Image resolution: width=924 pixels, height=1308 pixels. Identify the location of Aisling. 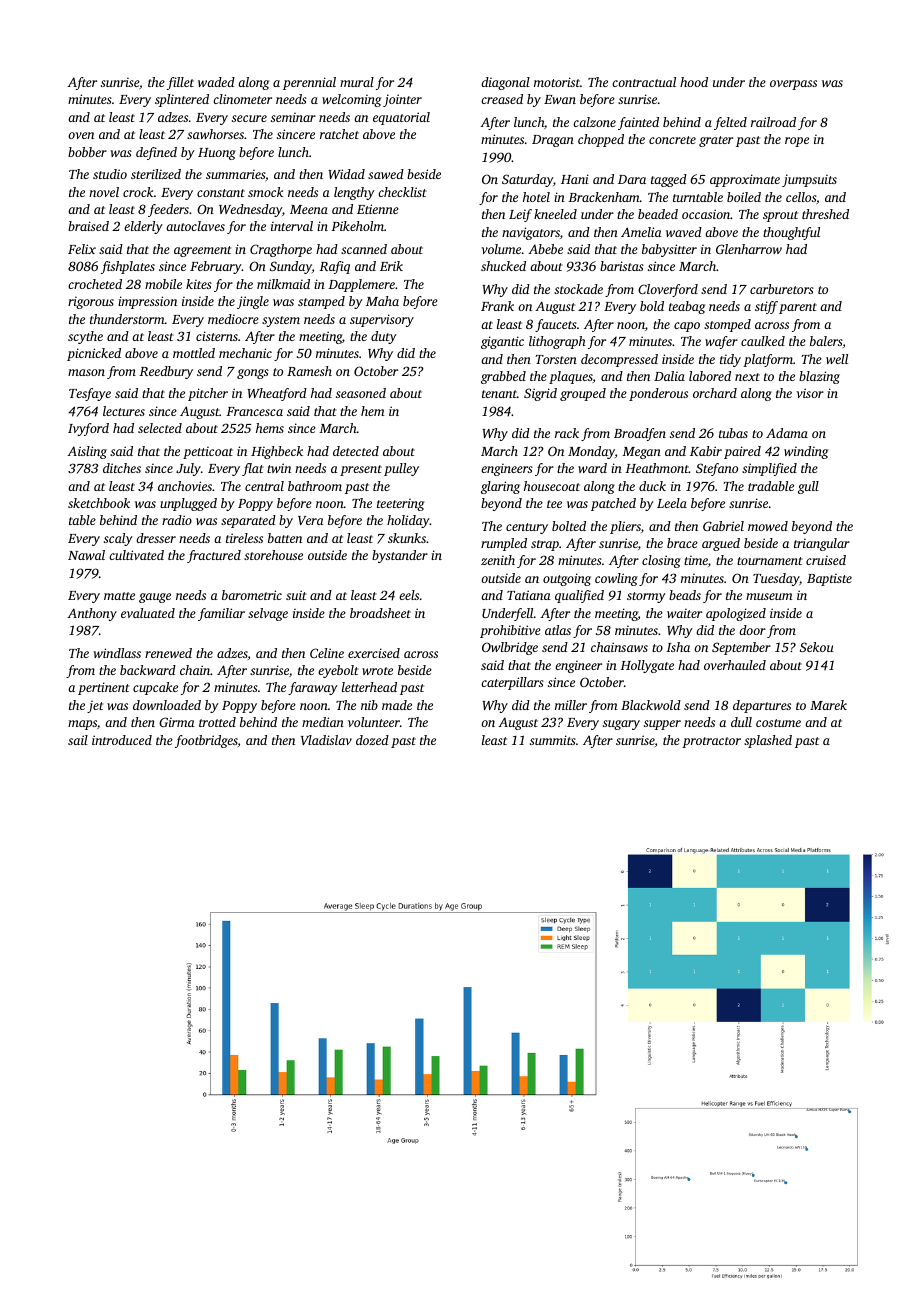
(87, 452).
